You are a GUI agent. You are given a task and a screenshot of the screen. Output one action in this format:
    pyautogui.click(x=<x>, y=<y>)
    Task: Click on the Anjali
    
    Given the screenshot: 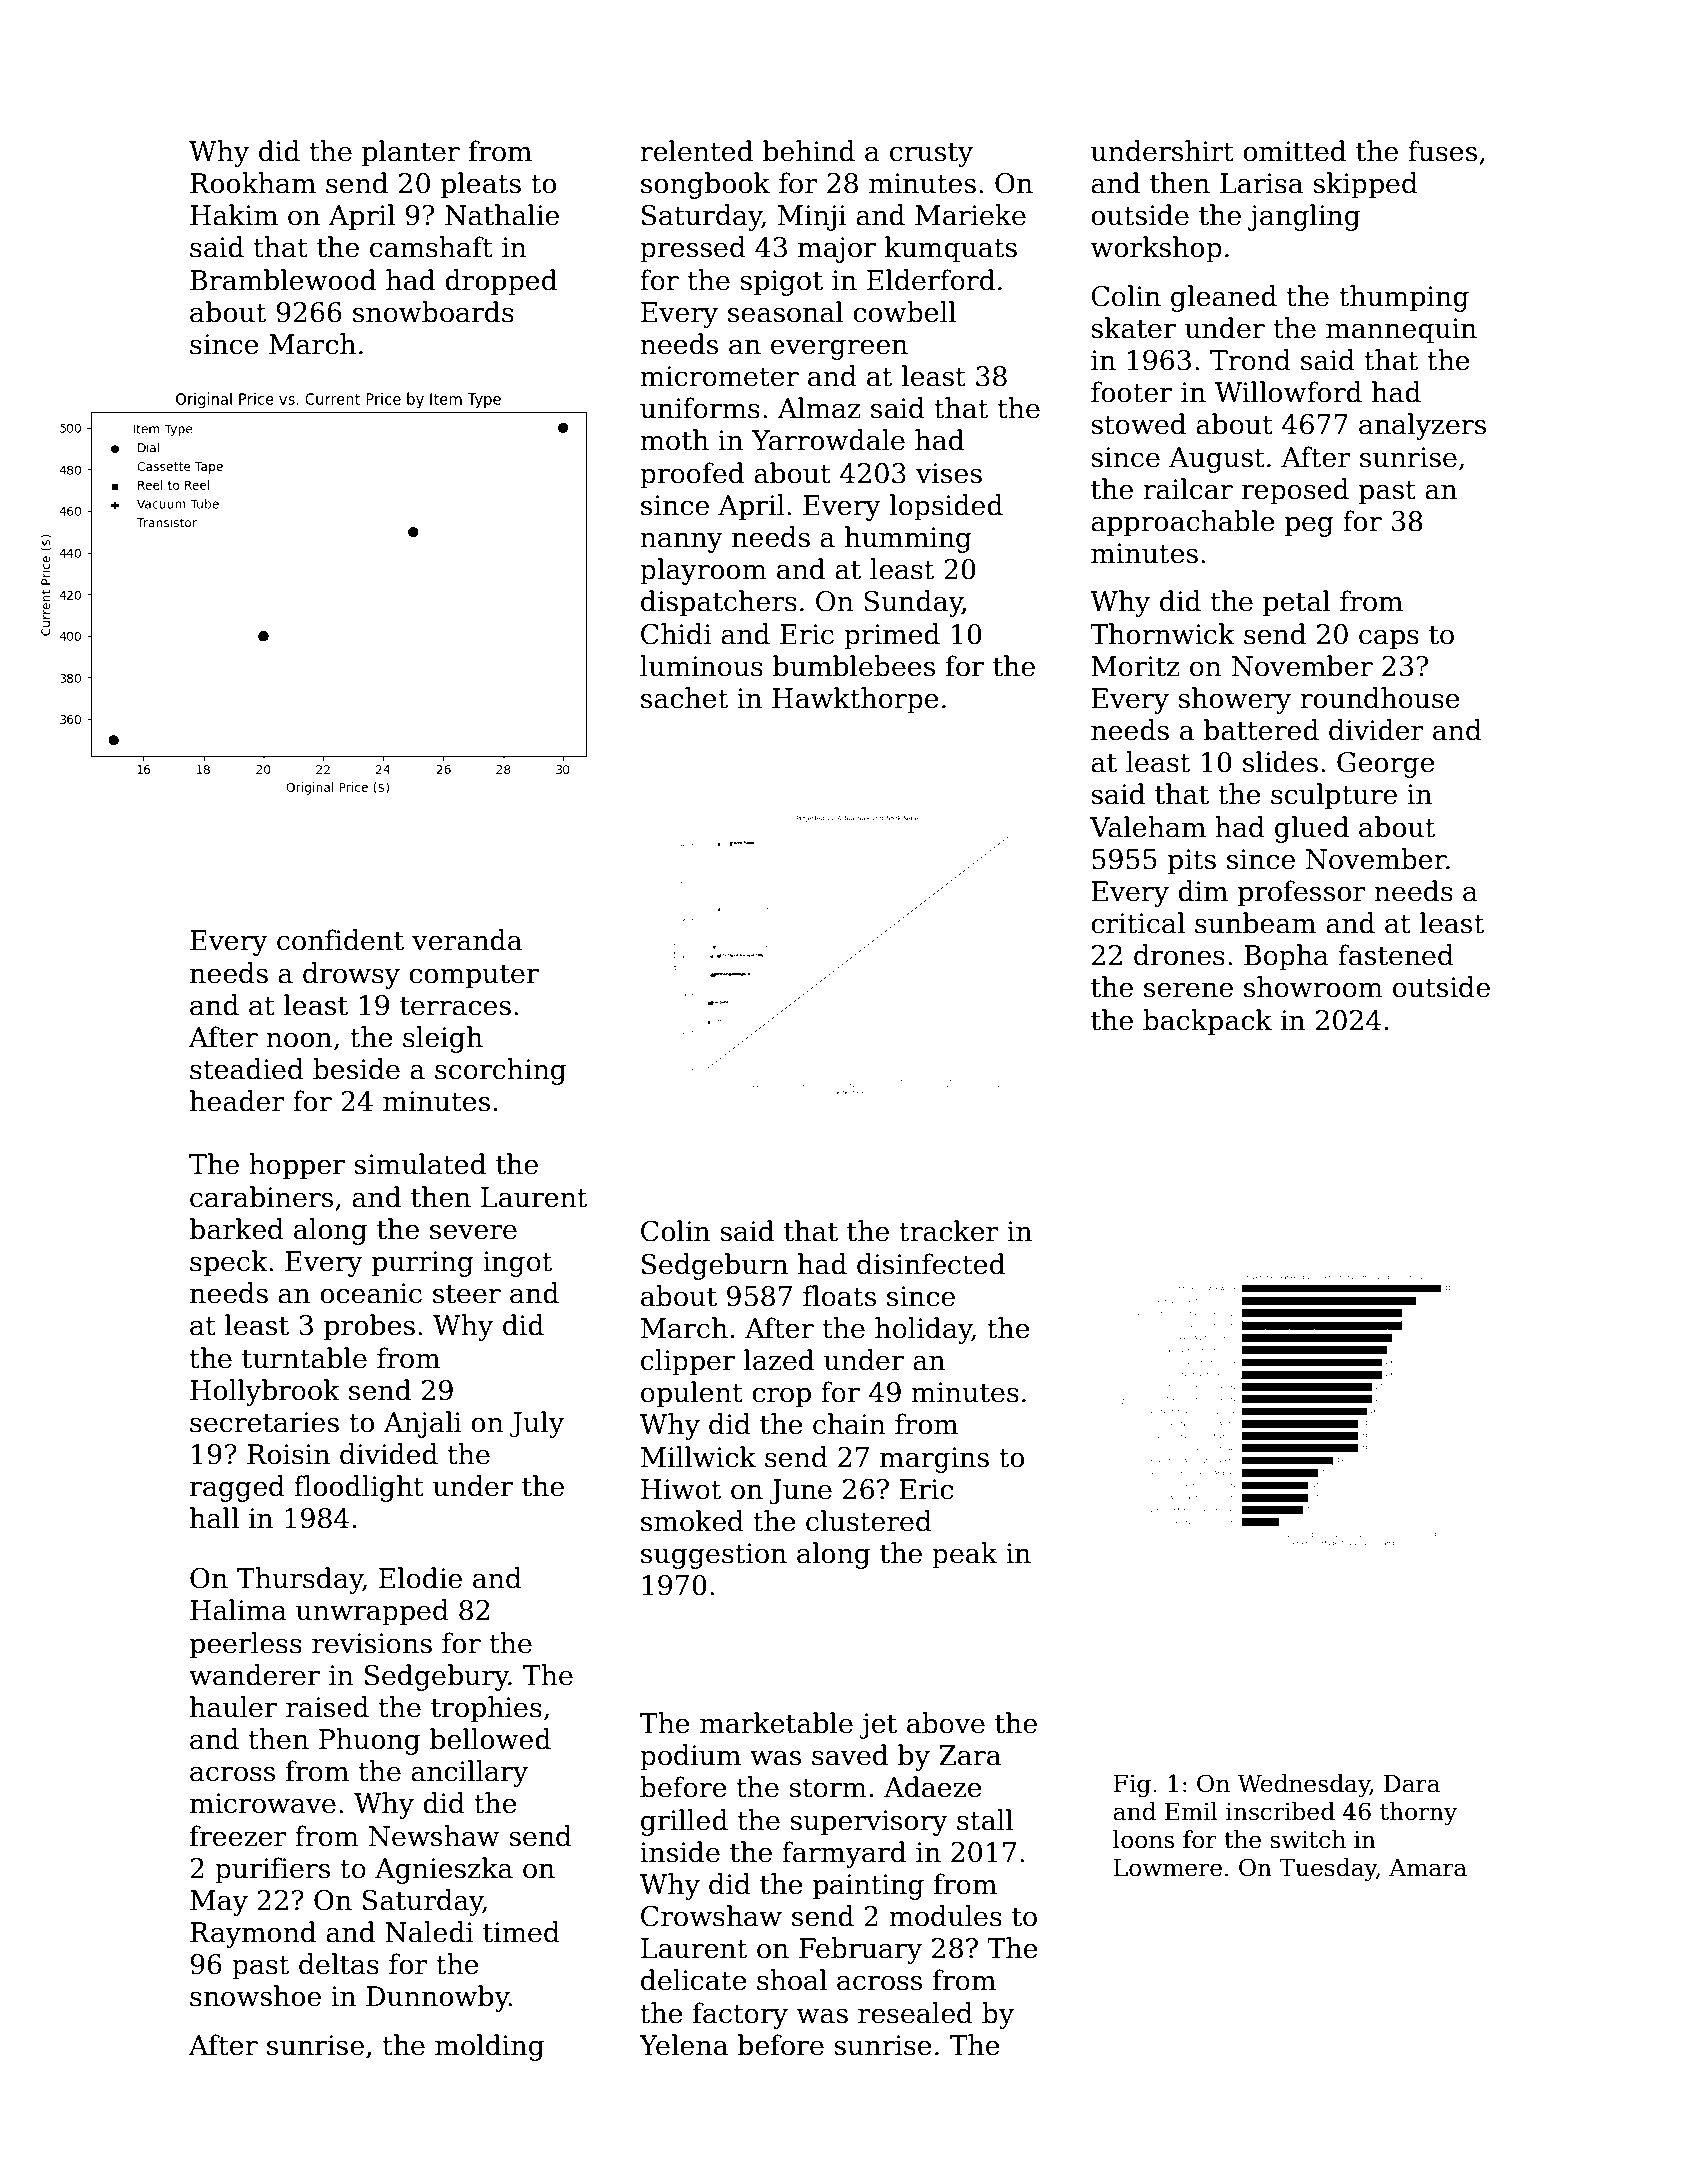 What is the action you would take?
    pyautogui.click(x=423, y=1424)
